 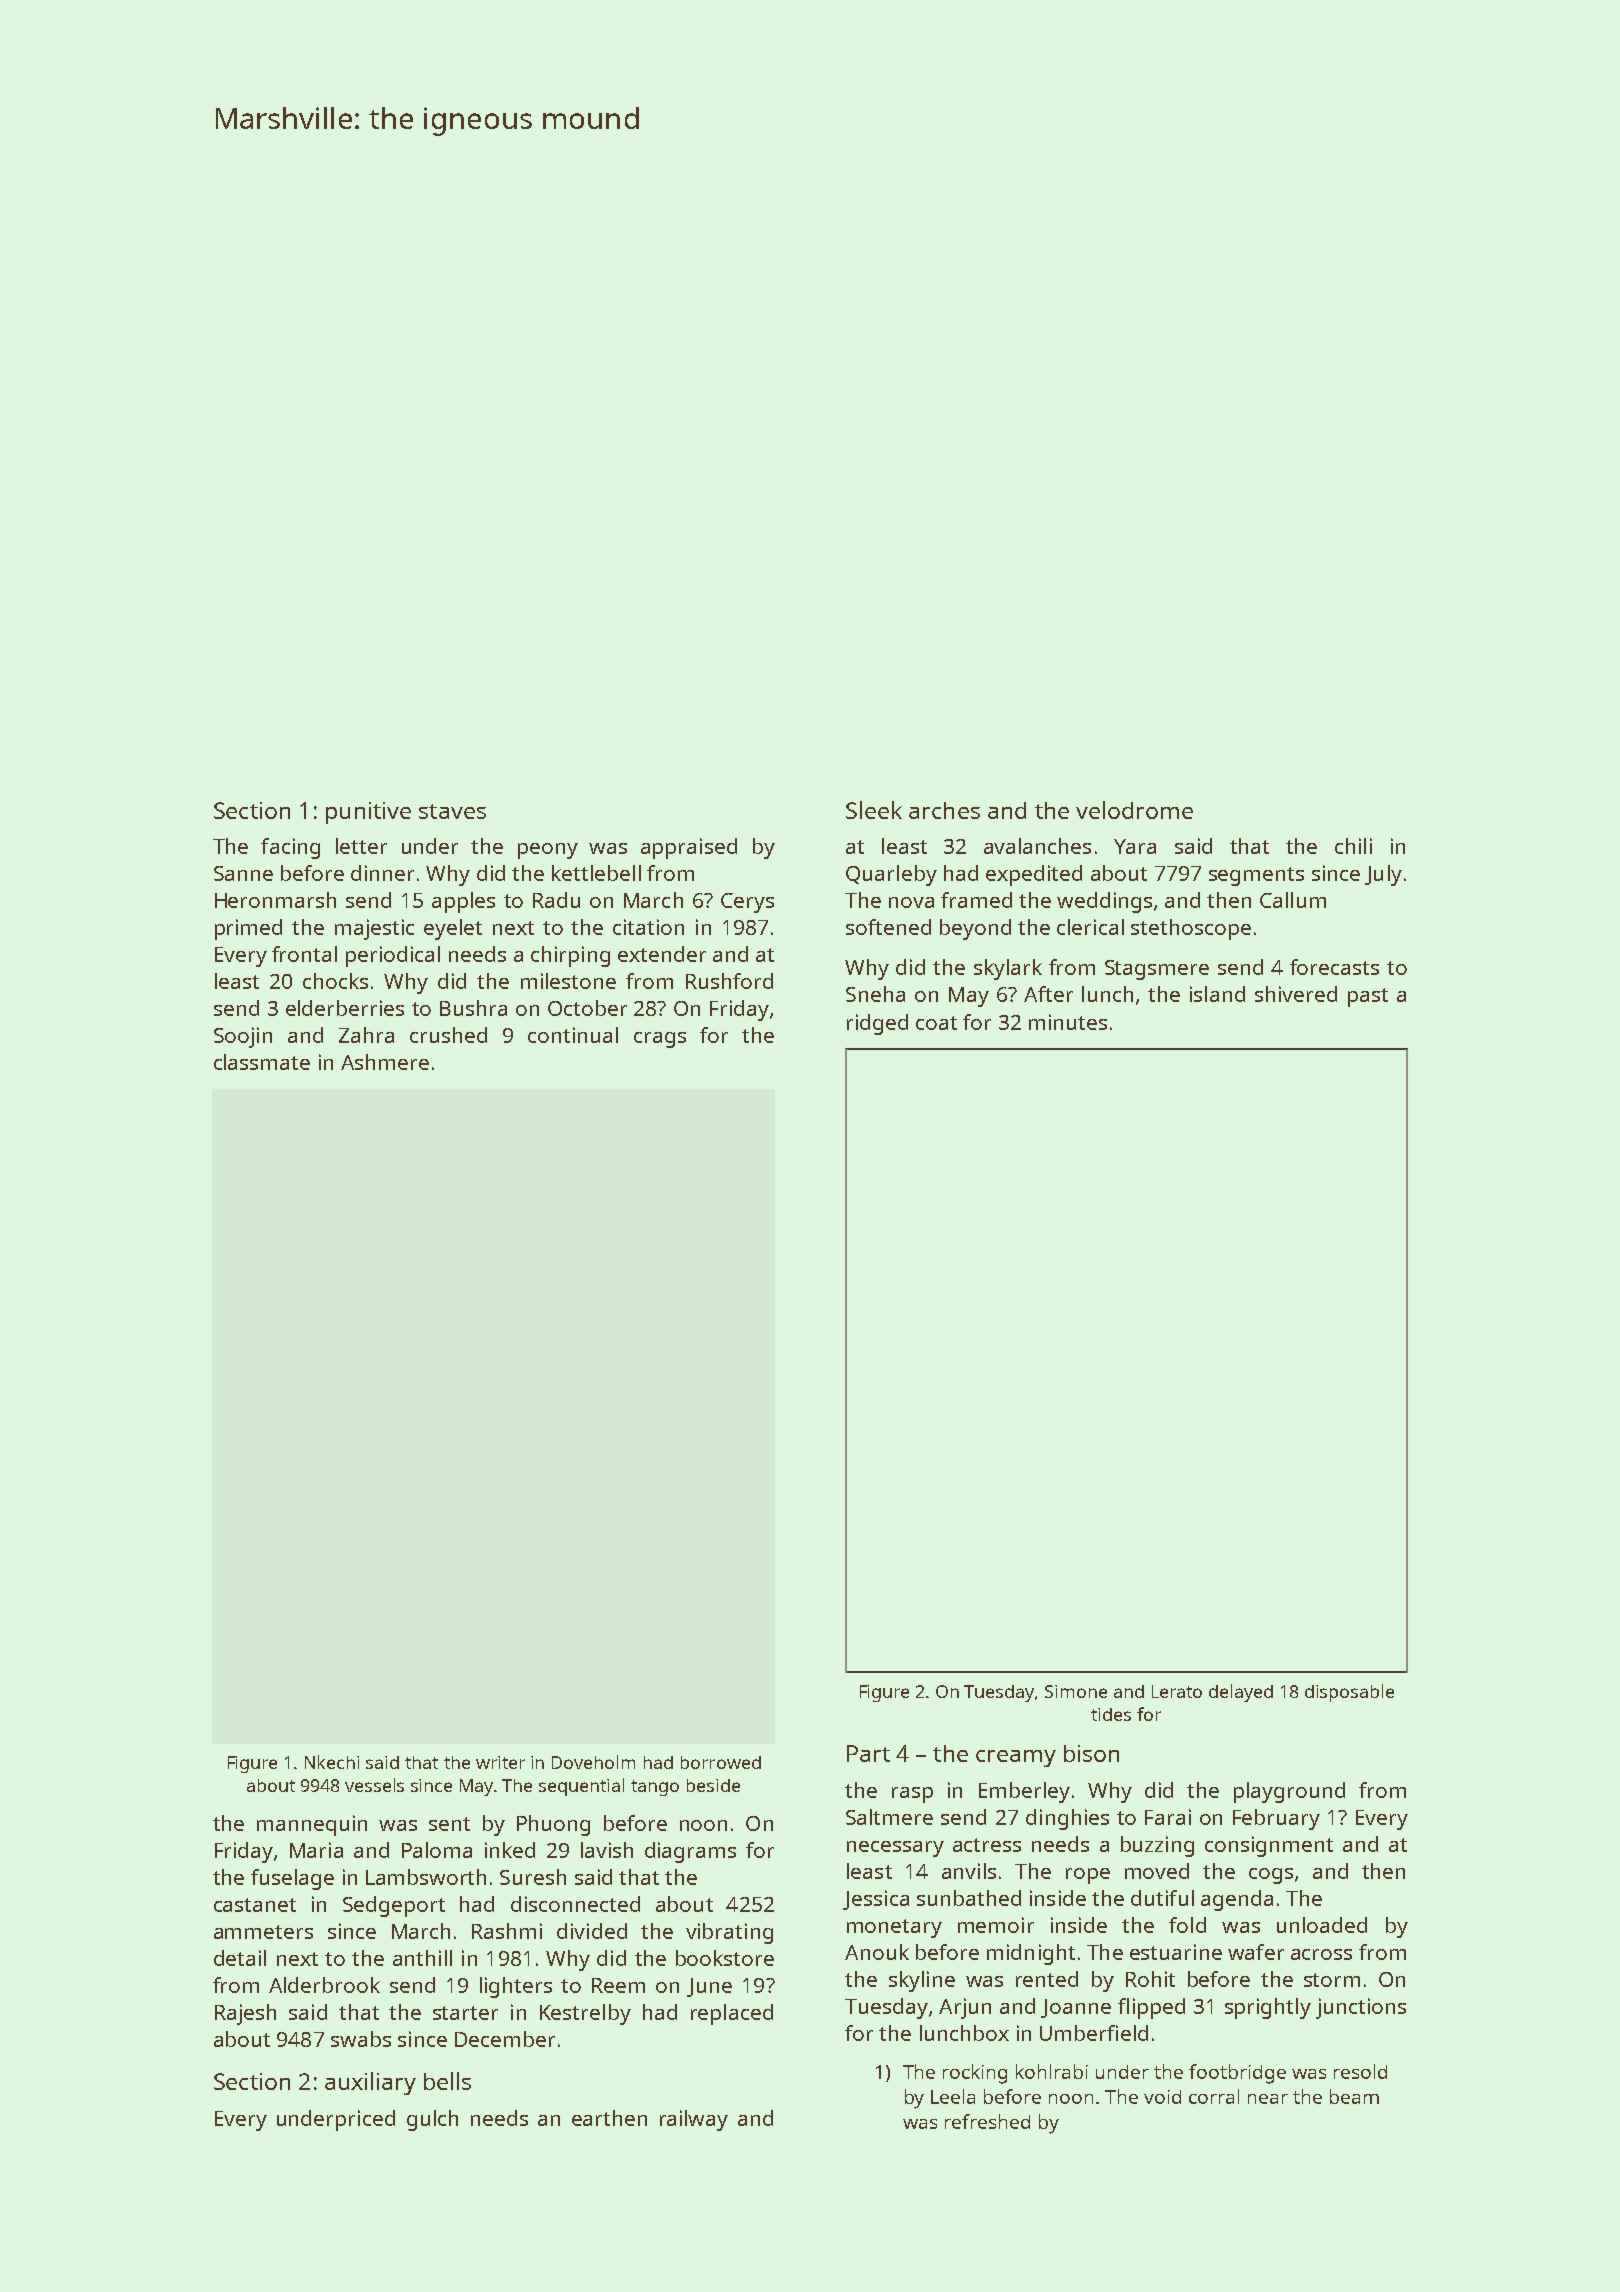 I want to click on crags, so click(x=660, y=1040).
